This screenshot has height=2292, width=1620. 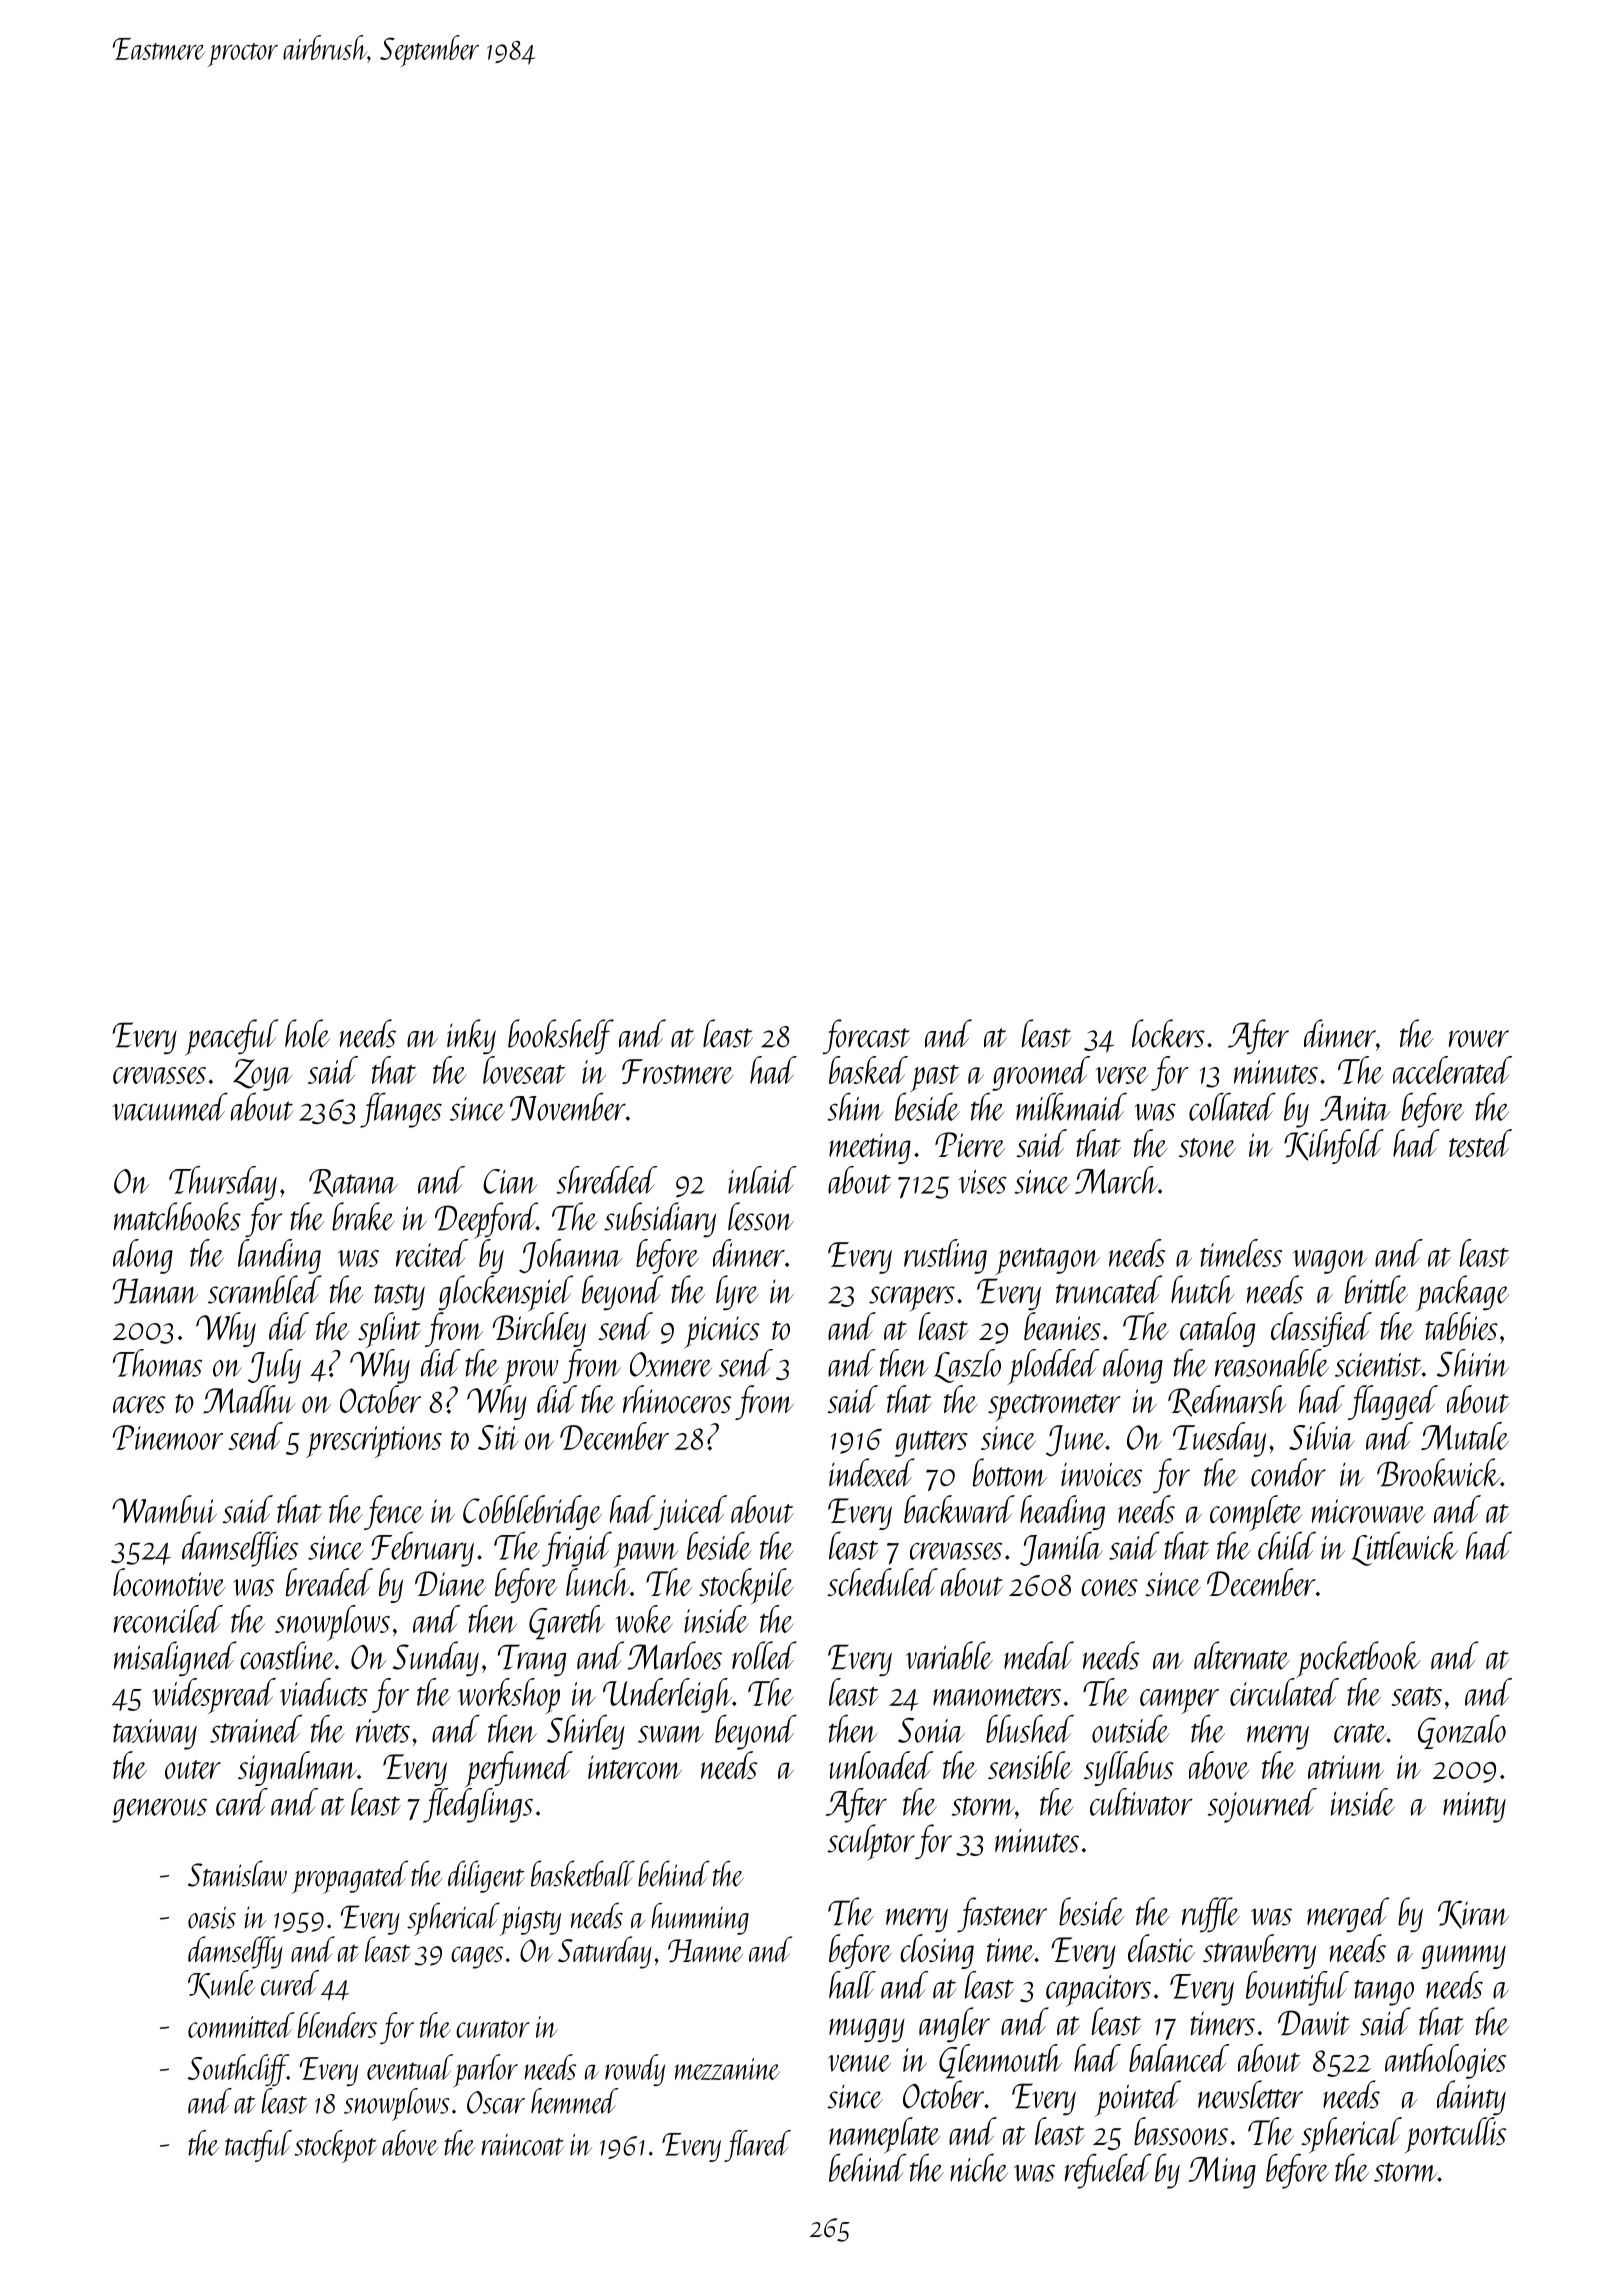 What do you see at coordinates (1321, 1329) in the screenshot?
I see `classified` at bounding box center [1321, 1329].
